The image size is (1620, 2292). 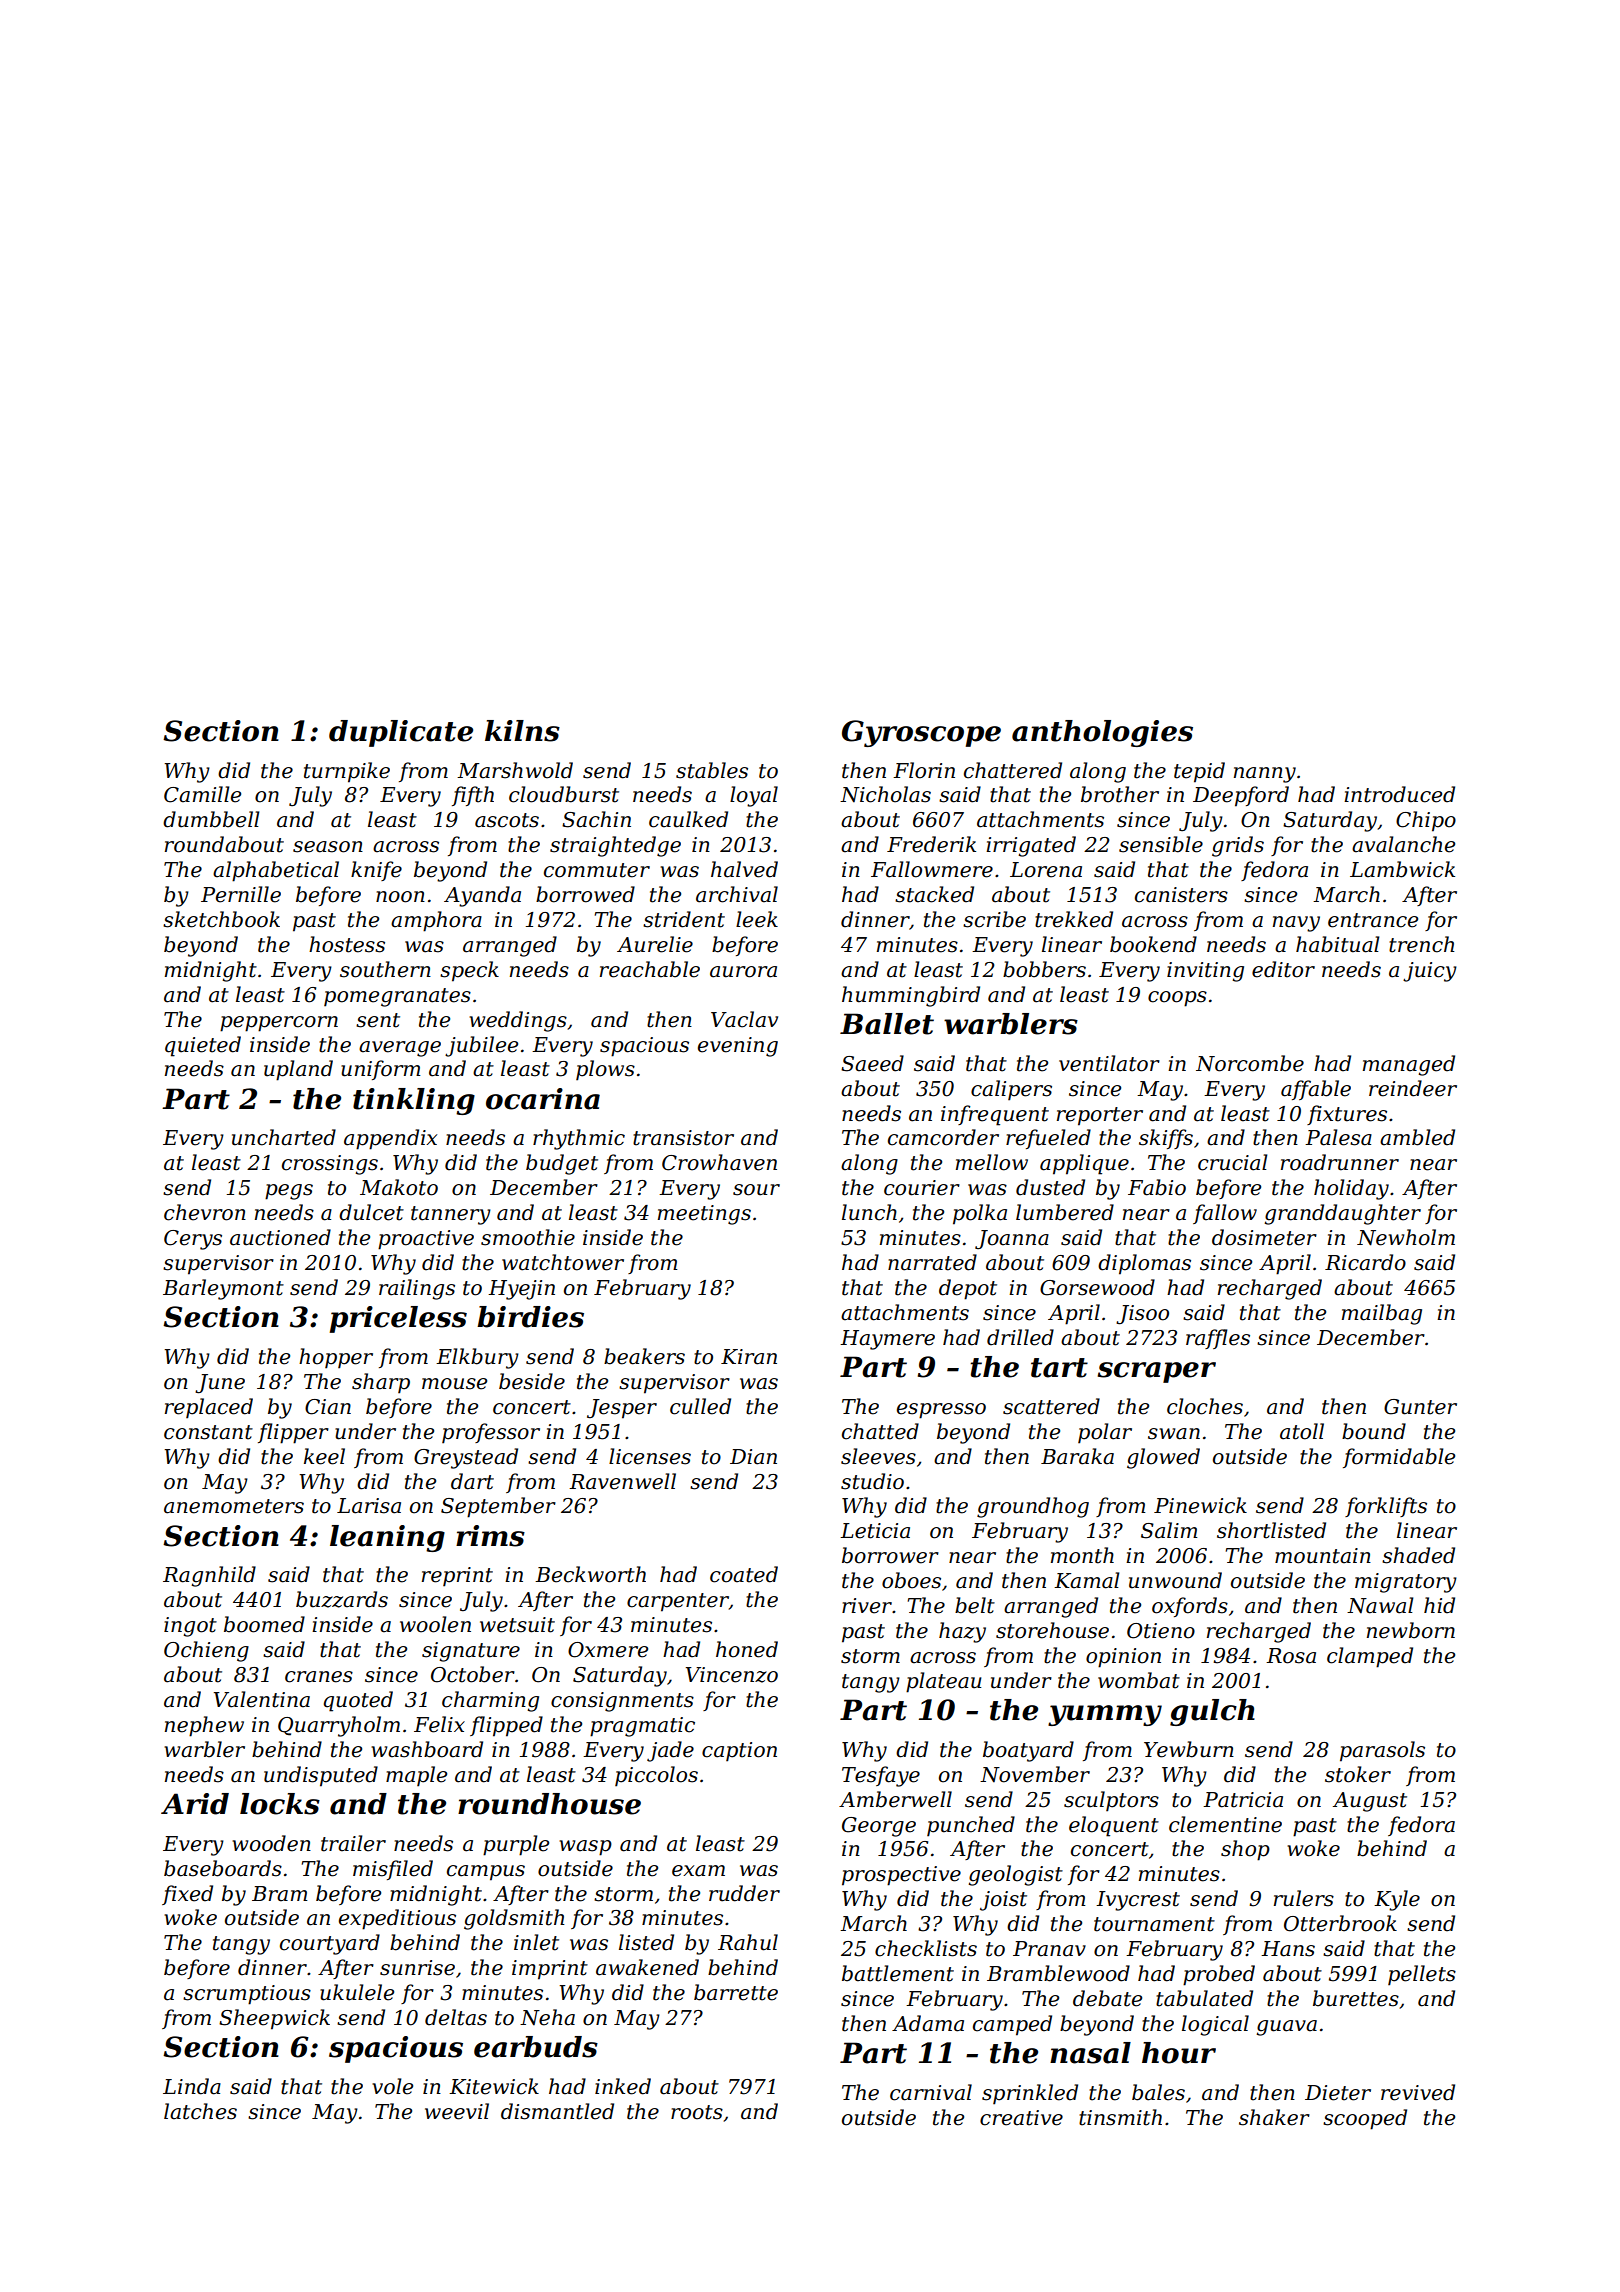 I want to click on turnpike, so click(x=347, y=772).
